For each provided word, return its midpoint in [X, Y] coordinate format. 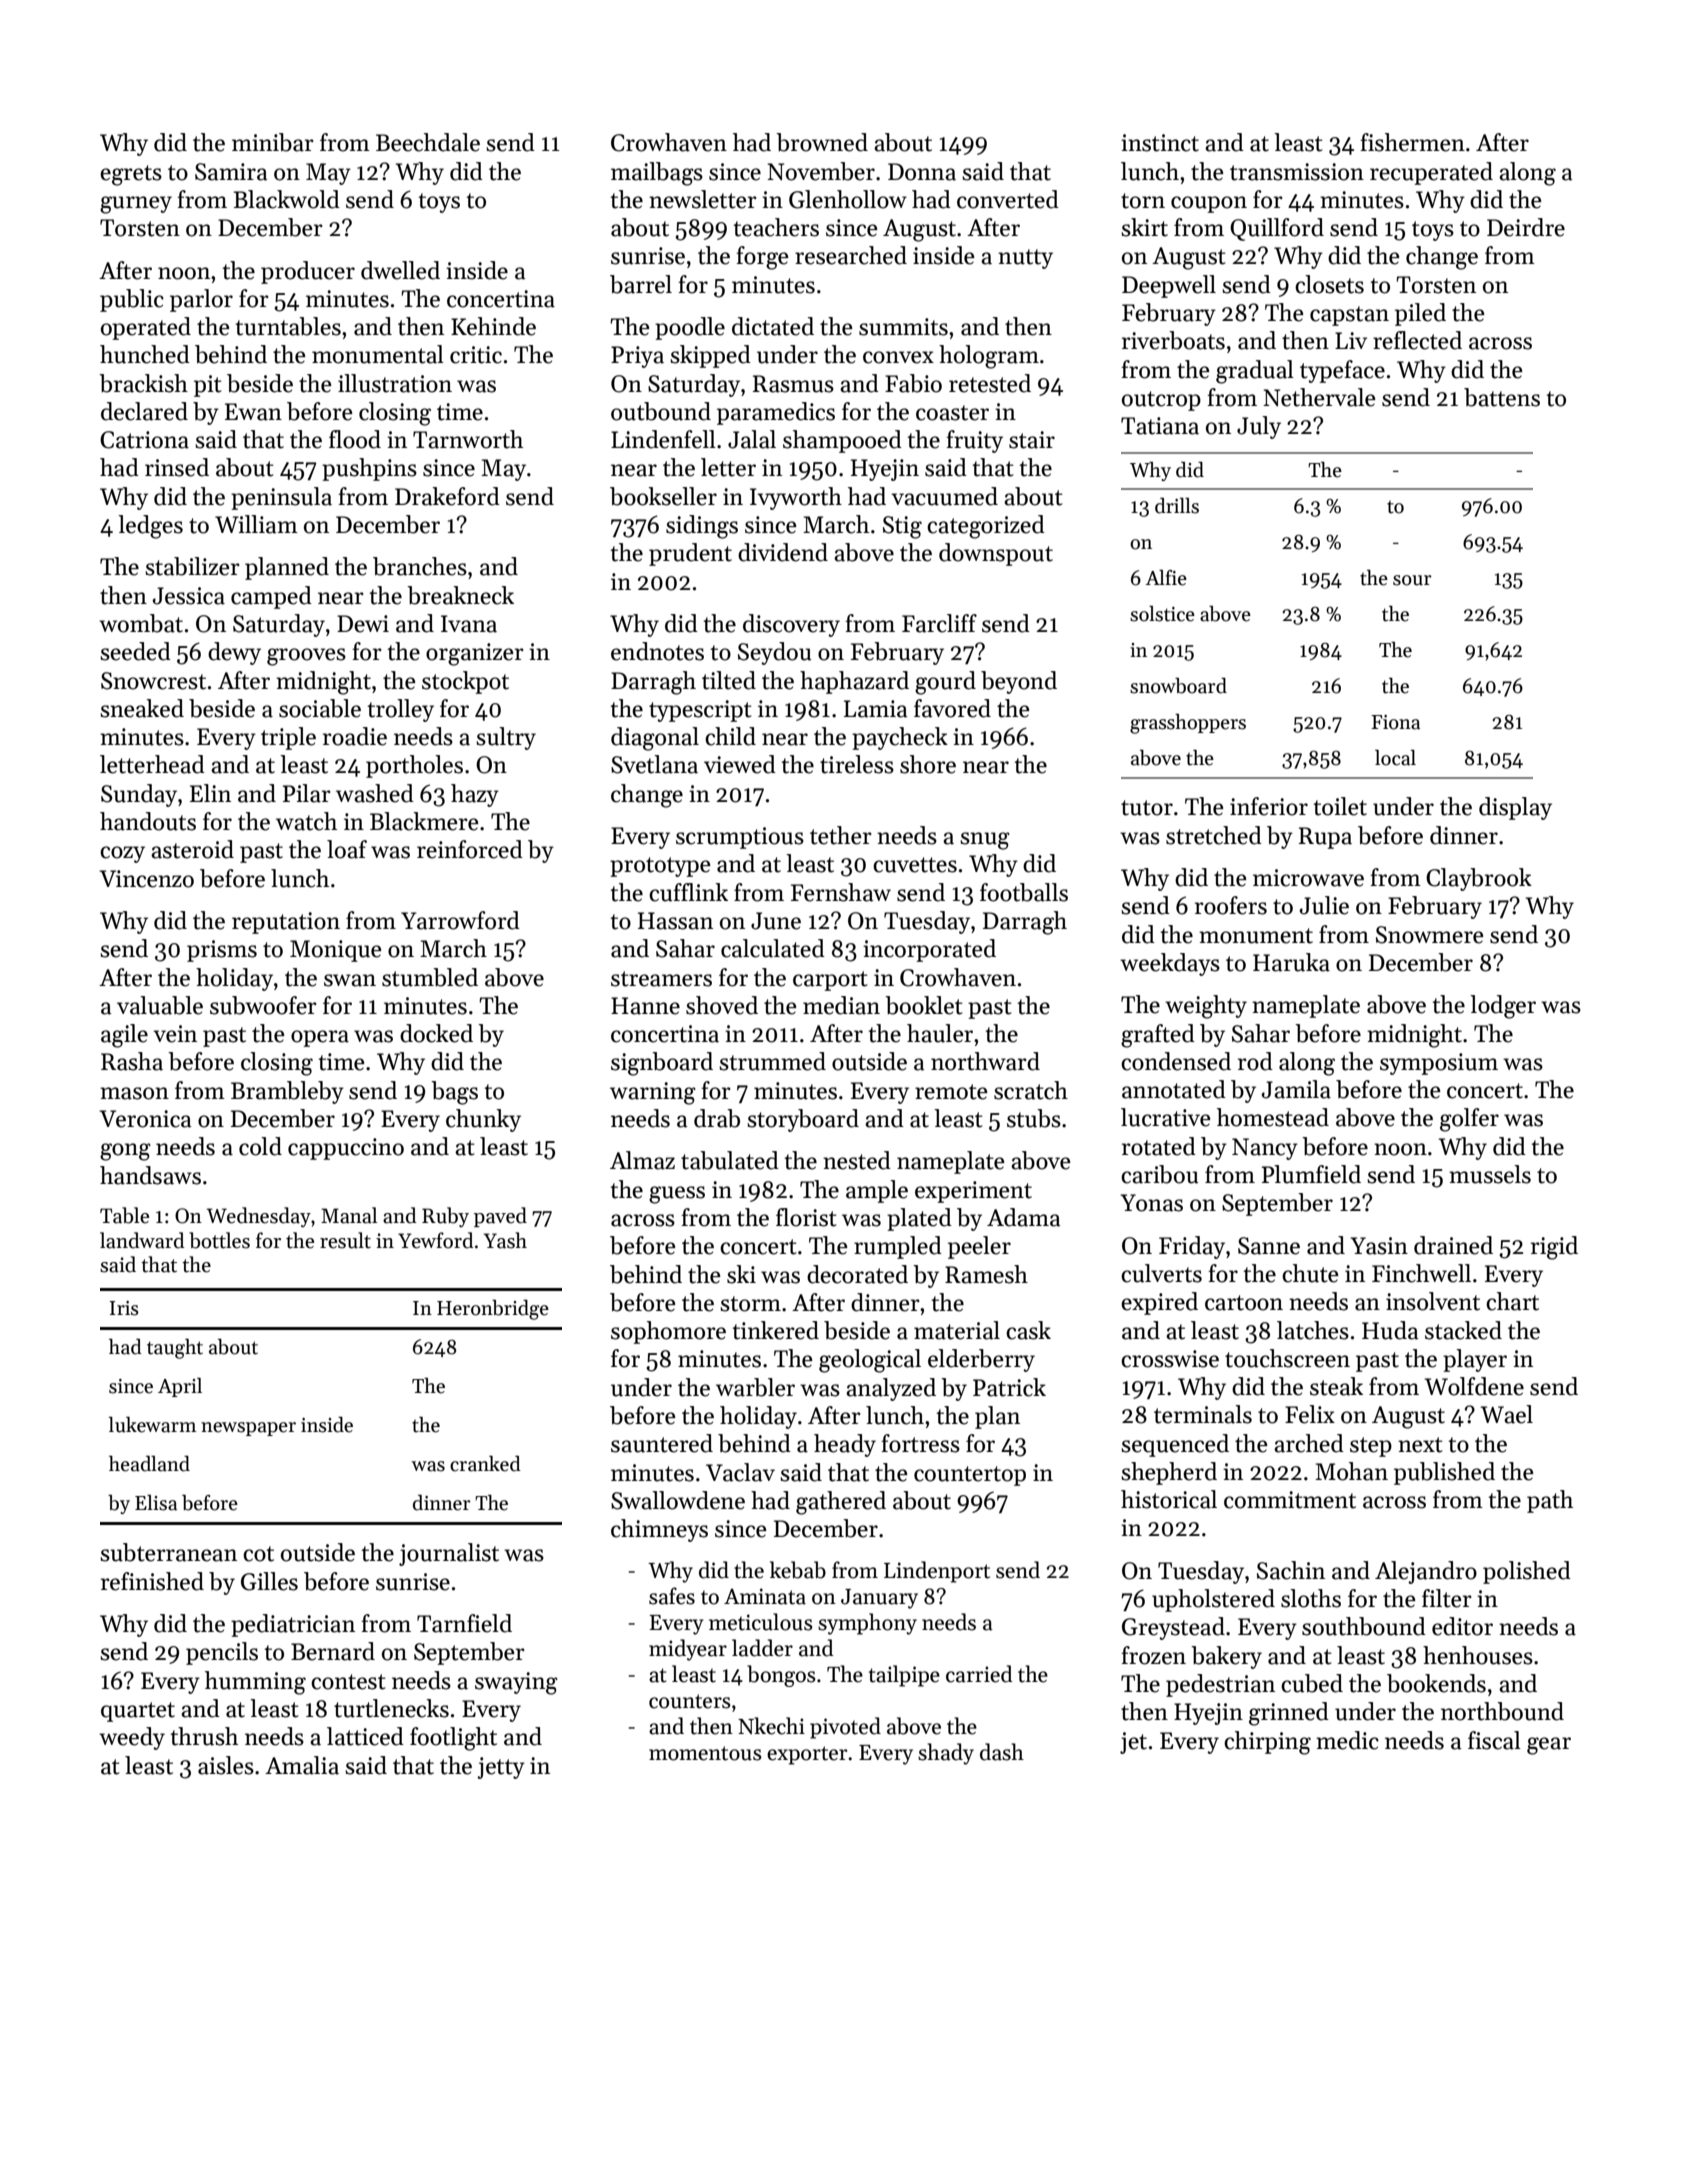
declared [144, 411]
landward [142, 1240]
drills [1177, 506]
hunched [145, 354]
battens [1502, 397]
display [1515, 808]
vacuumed [944, 496]
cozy [122, 854]
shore [928, 764]
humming [255, 1683]
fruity [974, 441]
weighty [1206, 1007]
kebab [798, 1570]
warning [653, 1093]
